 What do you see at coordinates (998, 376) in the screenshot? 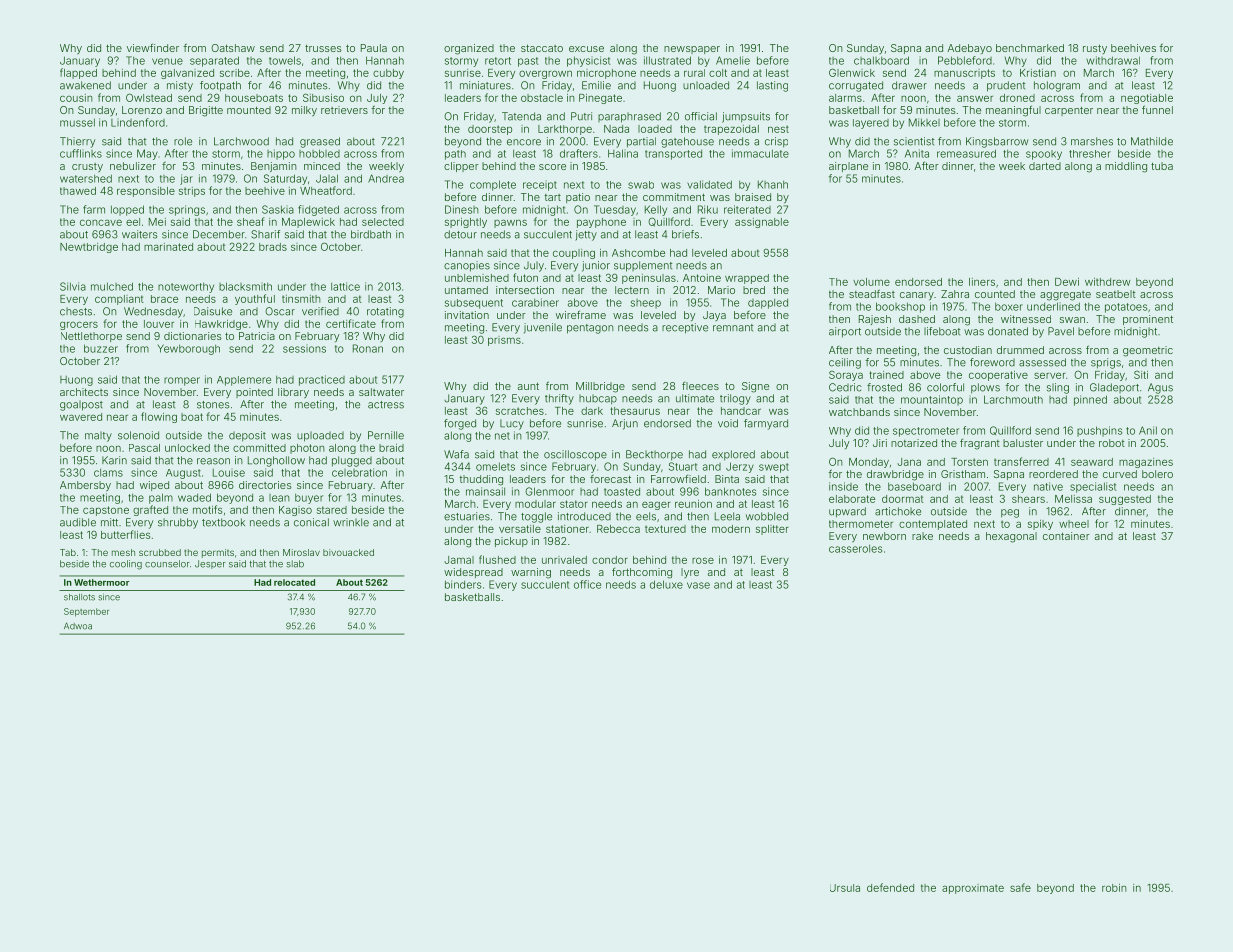
I see `cooperative` at bounding box center [998, 376].
